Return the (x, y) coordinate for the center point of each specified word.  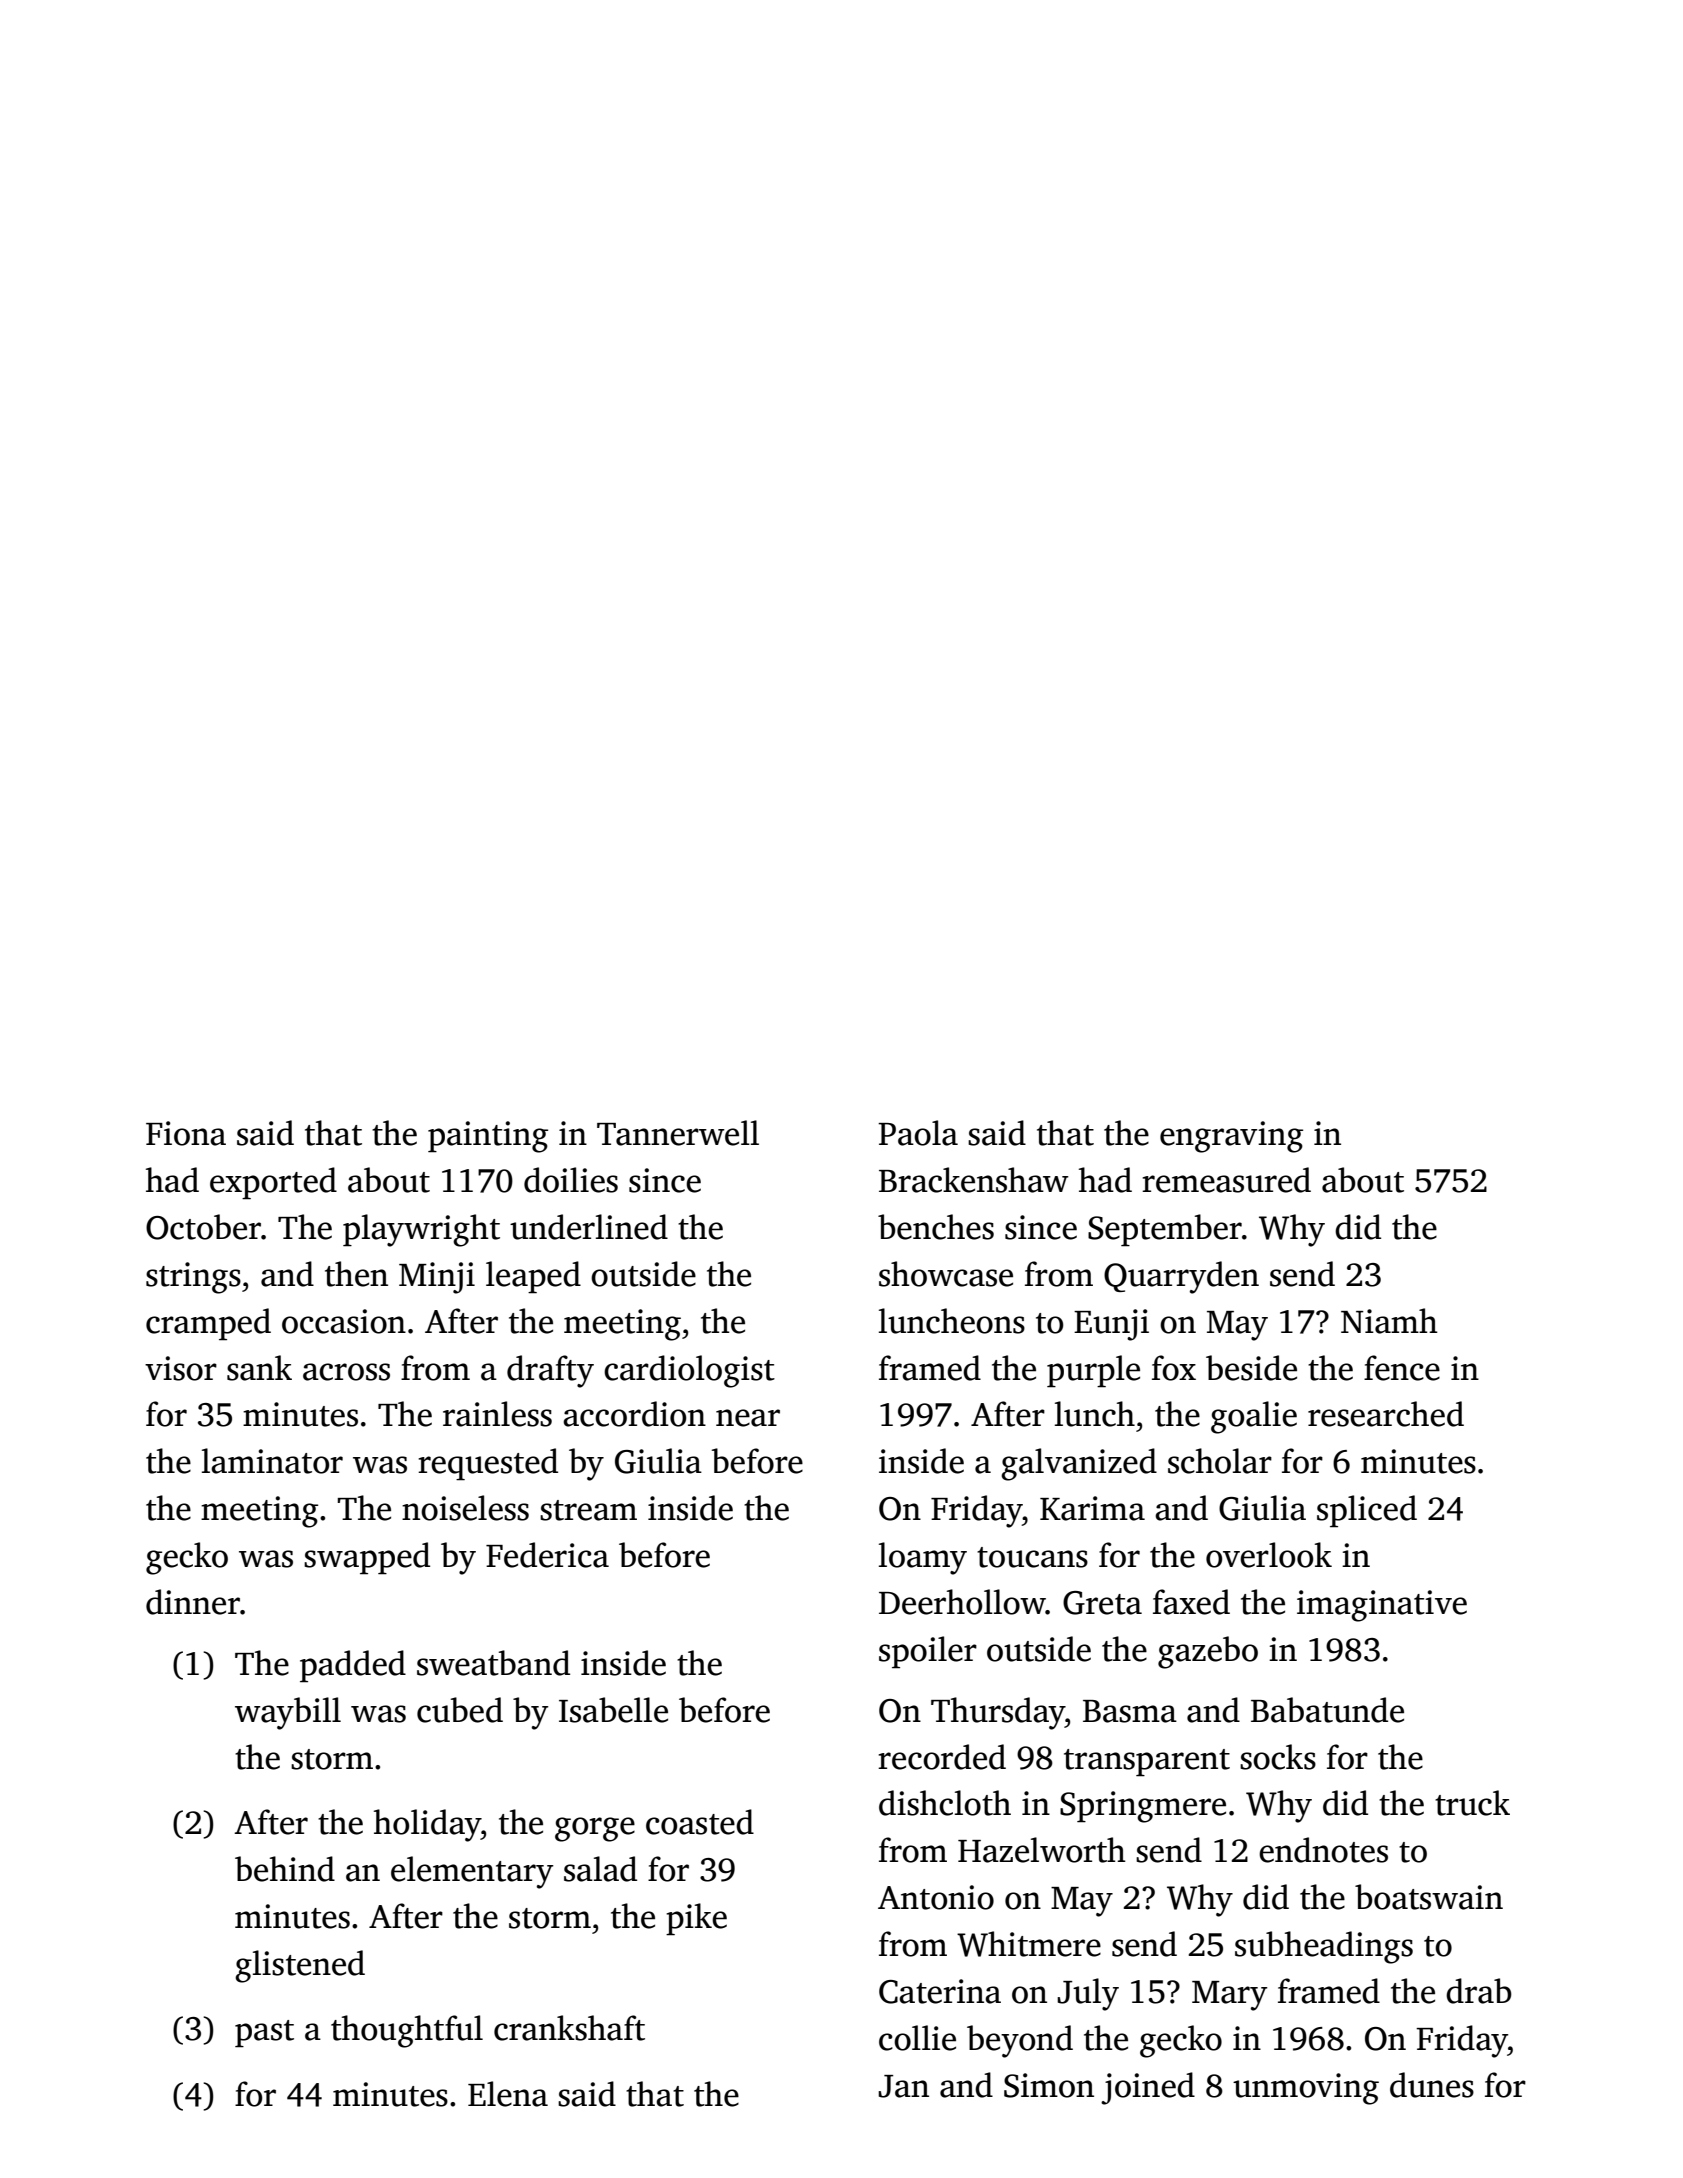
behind (285, 1869)
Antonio (936, 1897)
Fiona (186, 1133)
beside (1251, 1368)
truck (1472, 1803)
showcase (946, 1274)
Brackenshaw (974, 1180)
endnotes (1323, 1850)
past (264, 2034)
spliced (1367, 1511)
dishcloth (945, 1803)
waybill (288, 1713)
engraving (1231, 1137)
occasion (344, 1321)
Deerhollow (962, 1602)
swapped (367, 1558)
